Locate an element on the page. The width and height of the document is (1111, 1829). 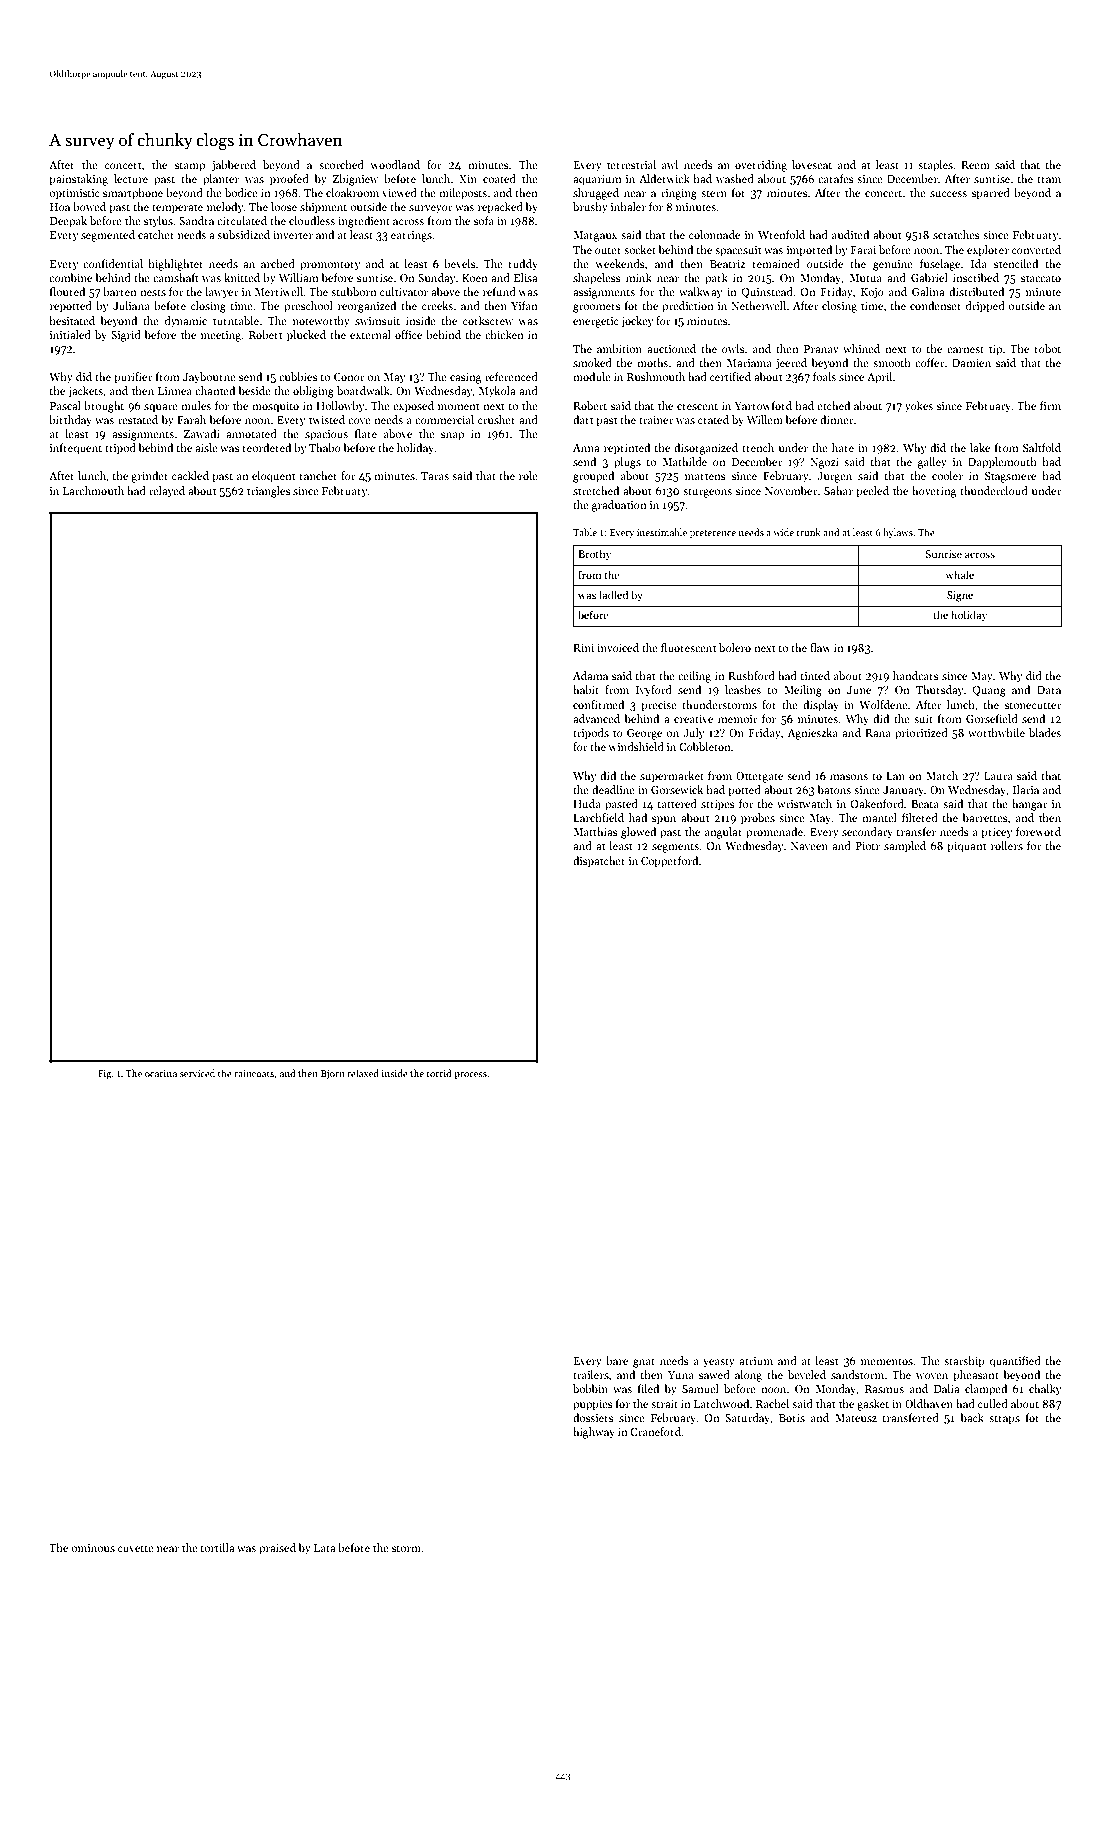
success is located at coordinates (948, 194).
